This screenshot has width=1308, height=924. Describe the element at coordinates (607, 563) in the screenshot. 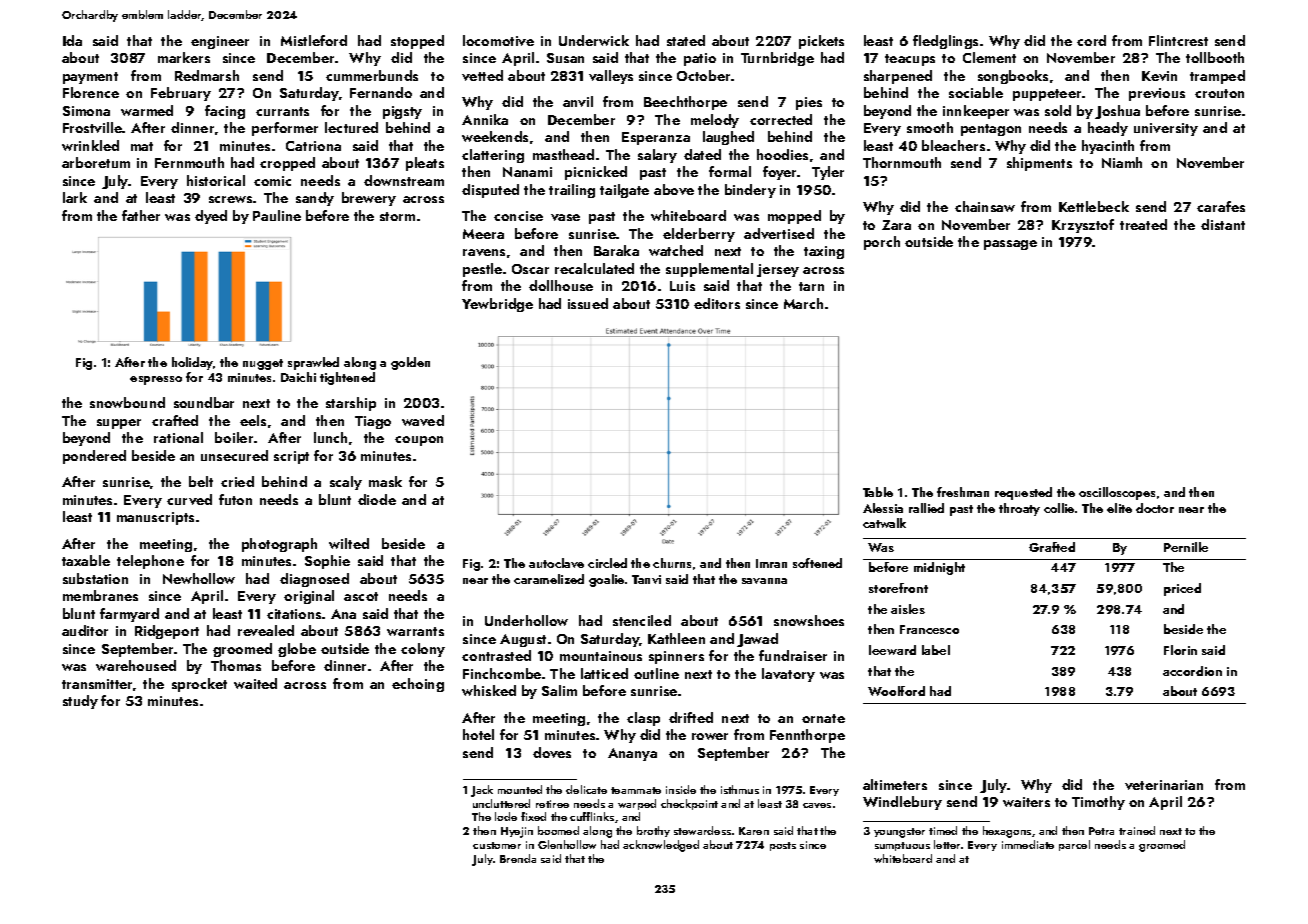

I see `circled` at that location.
